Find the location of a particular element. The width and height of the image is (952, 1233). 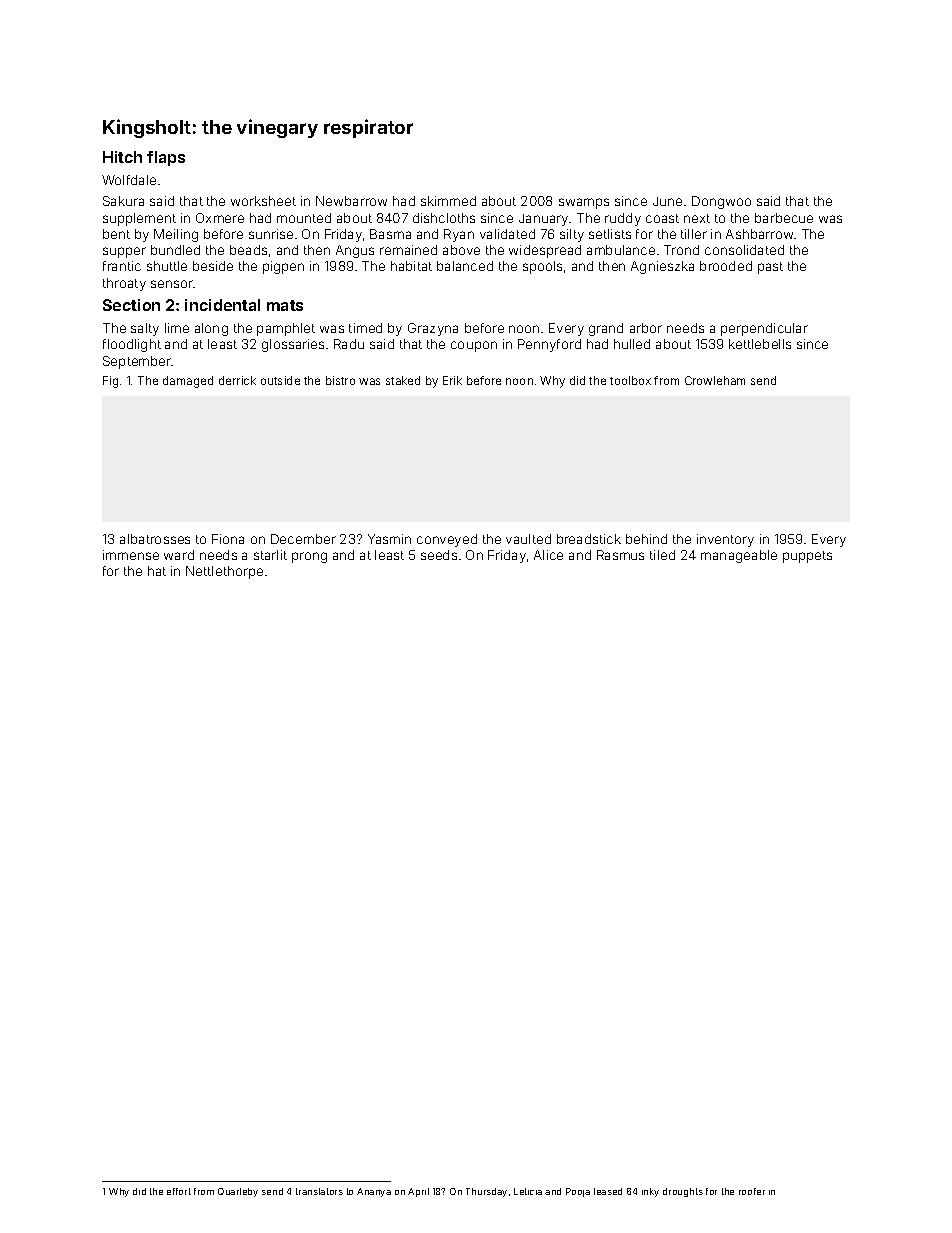

swamps is located at coordinates (584, 203).
